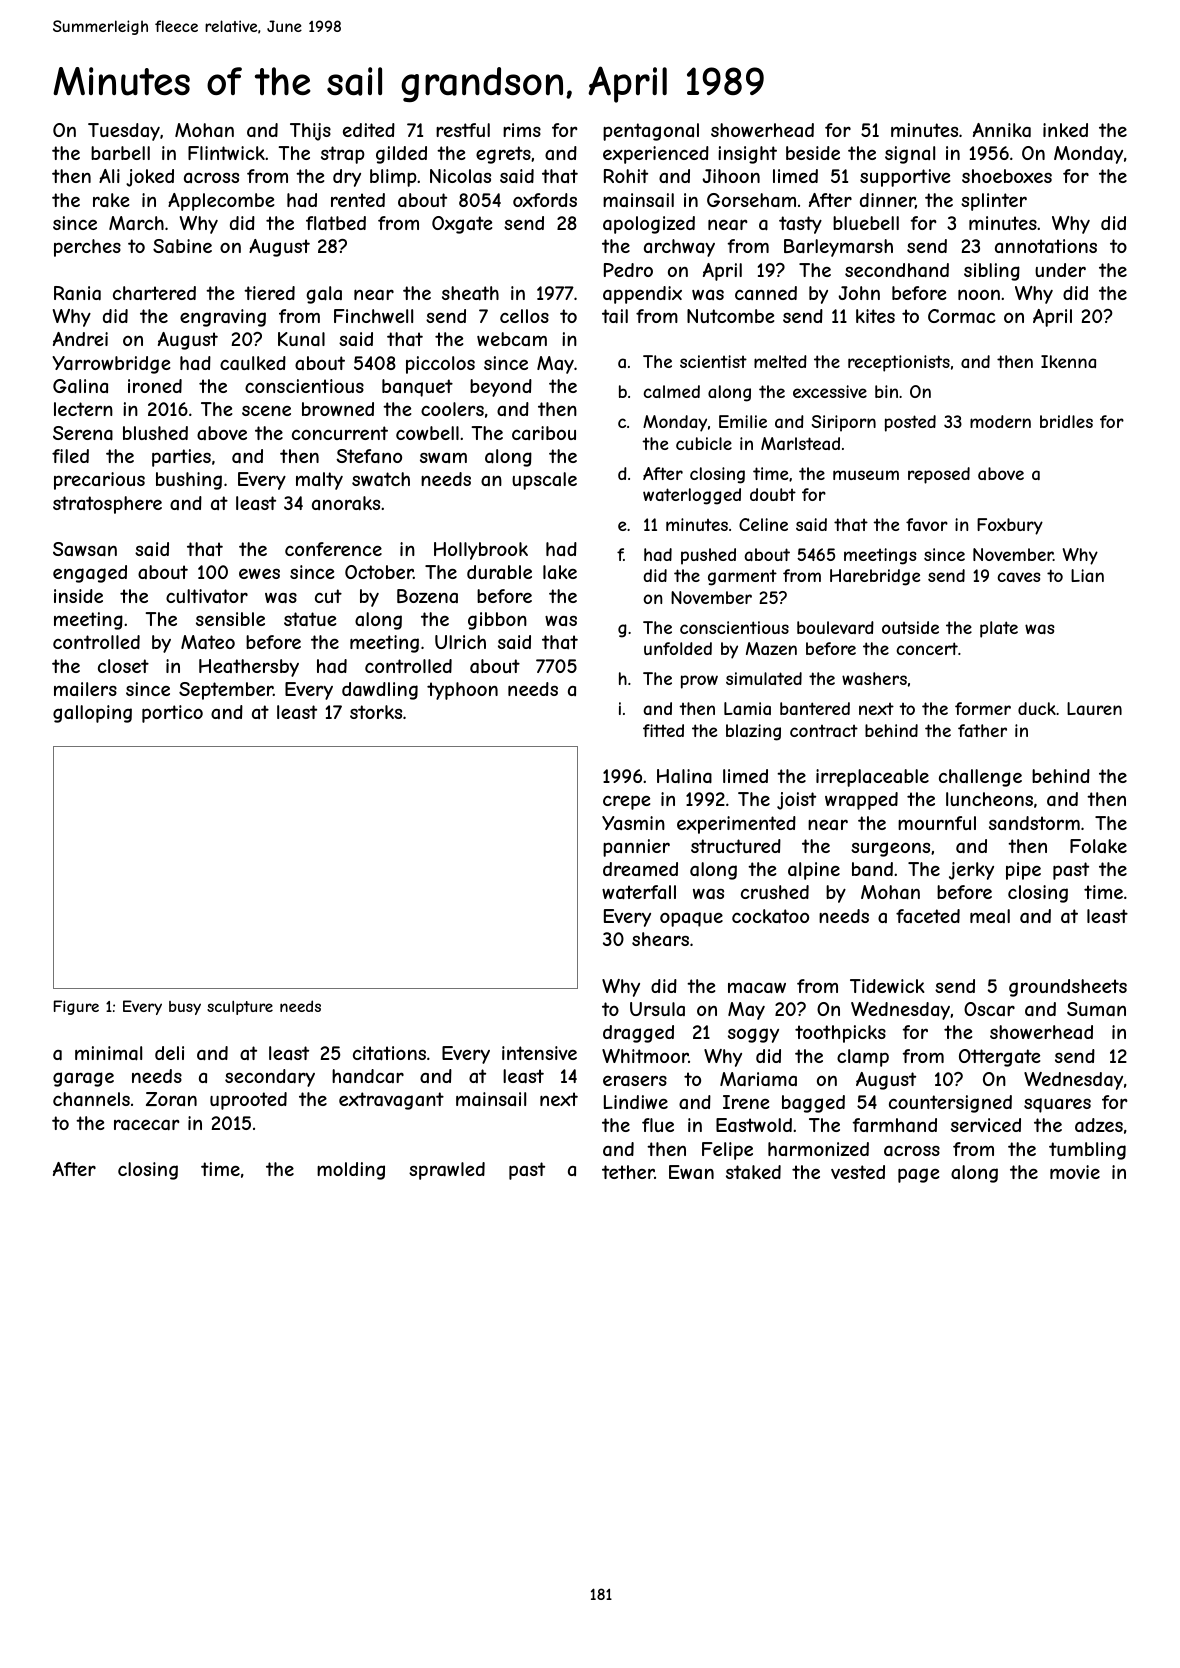 This screenshot has height=1668, width=1180. Describe the element at coordinates (813, 153) in the screenshot. I see `beside` at that location.
